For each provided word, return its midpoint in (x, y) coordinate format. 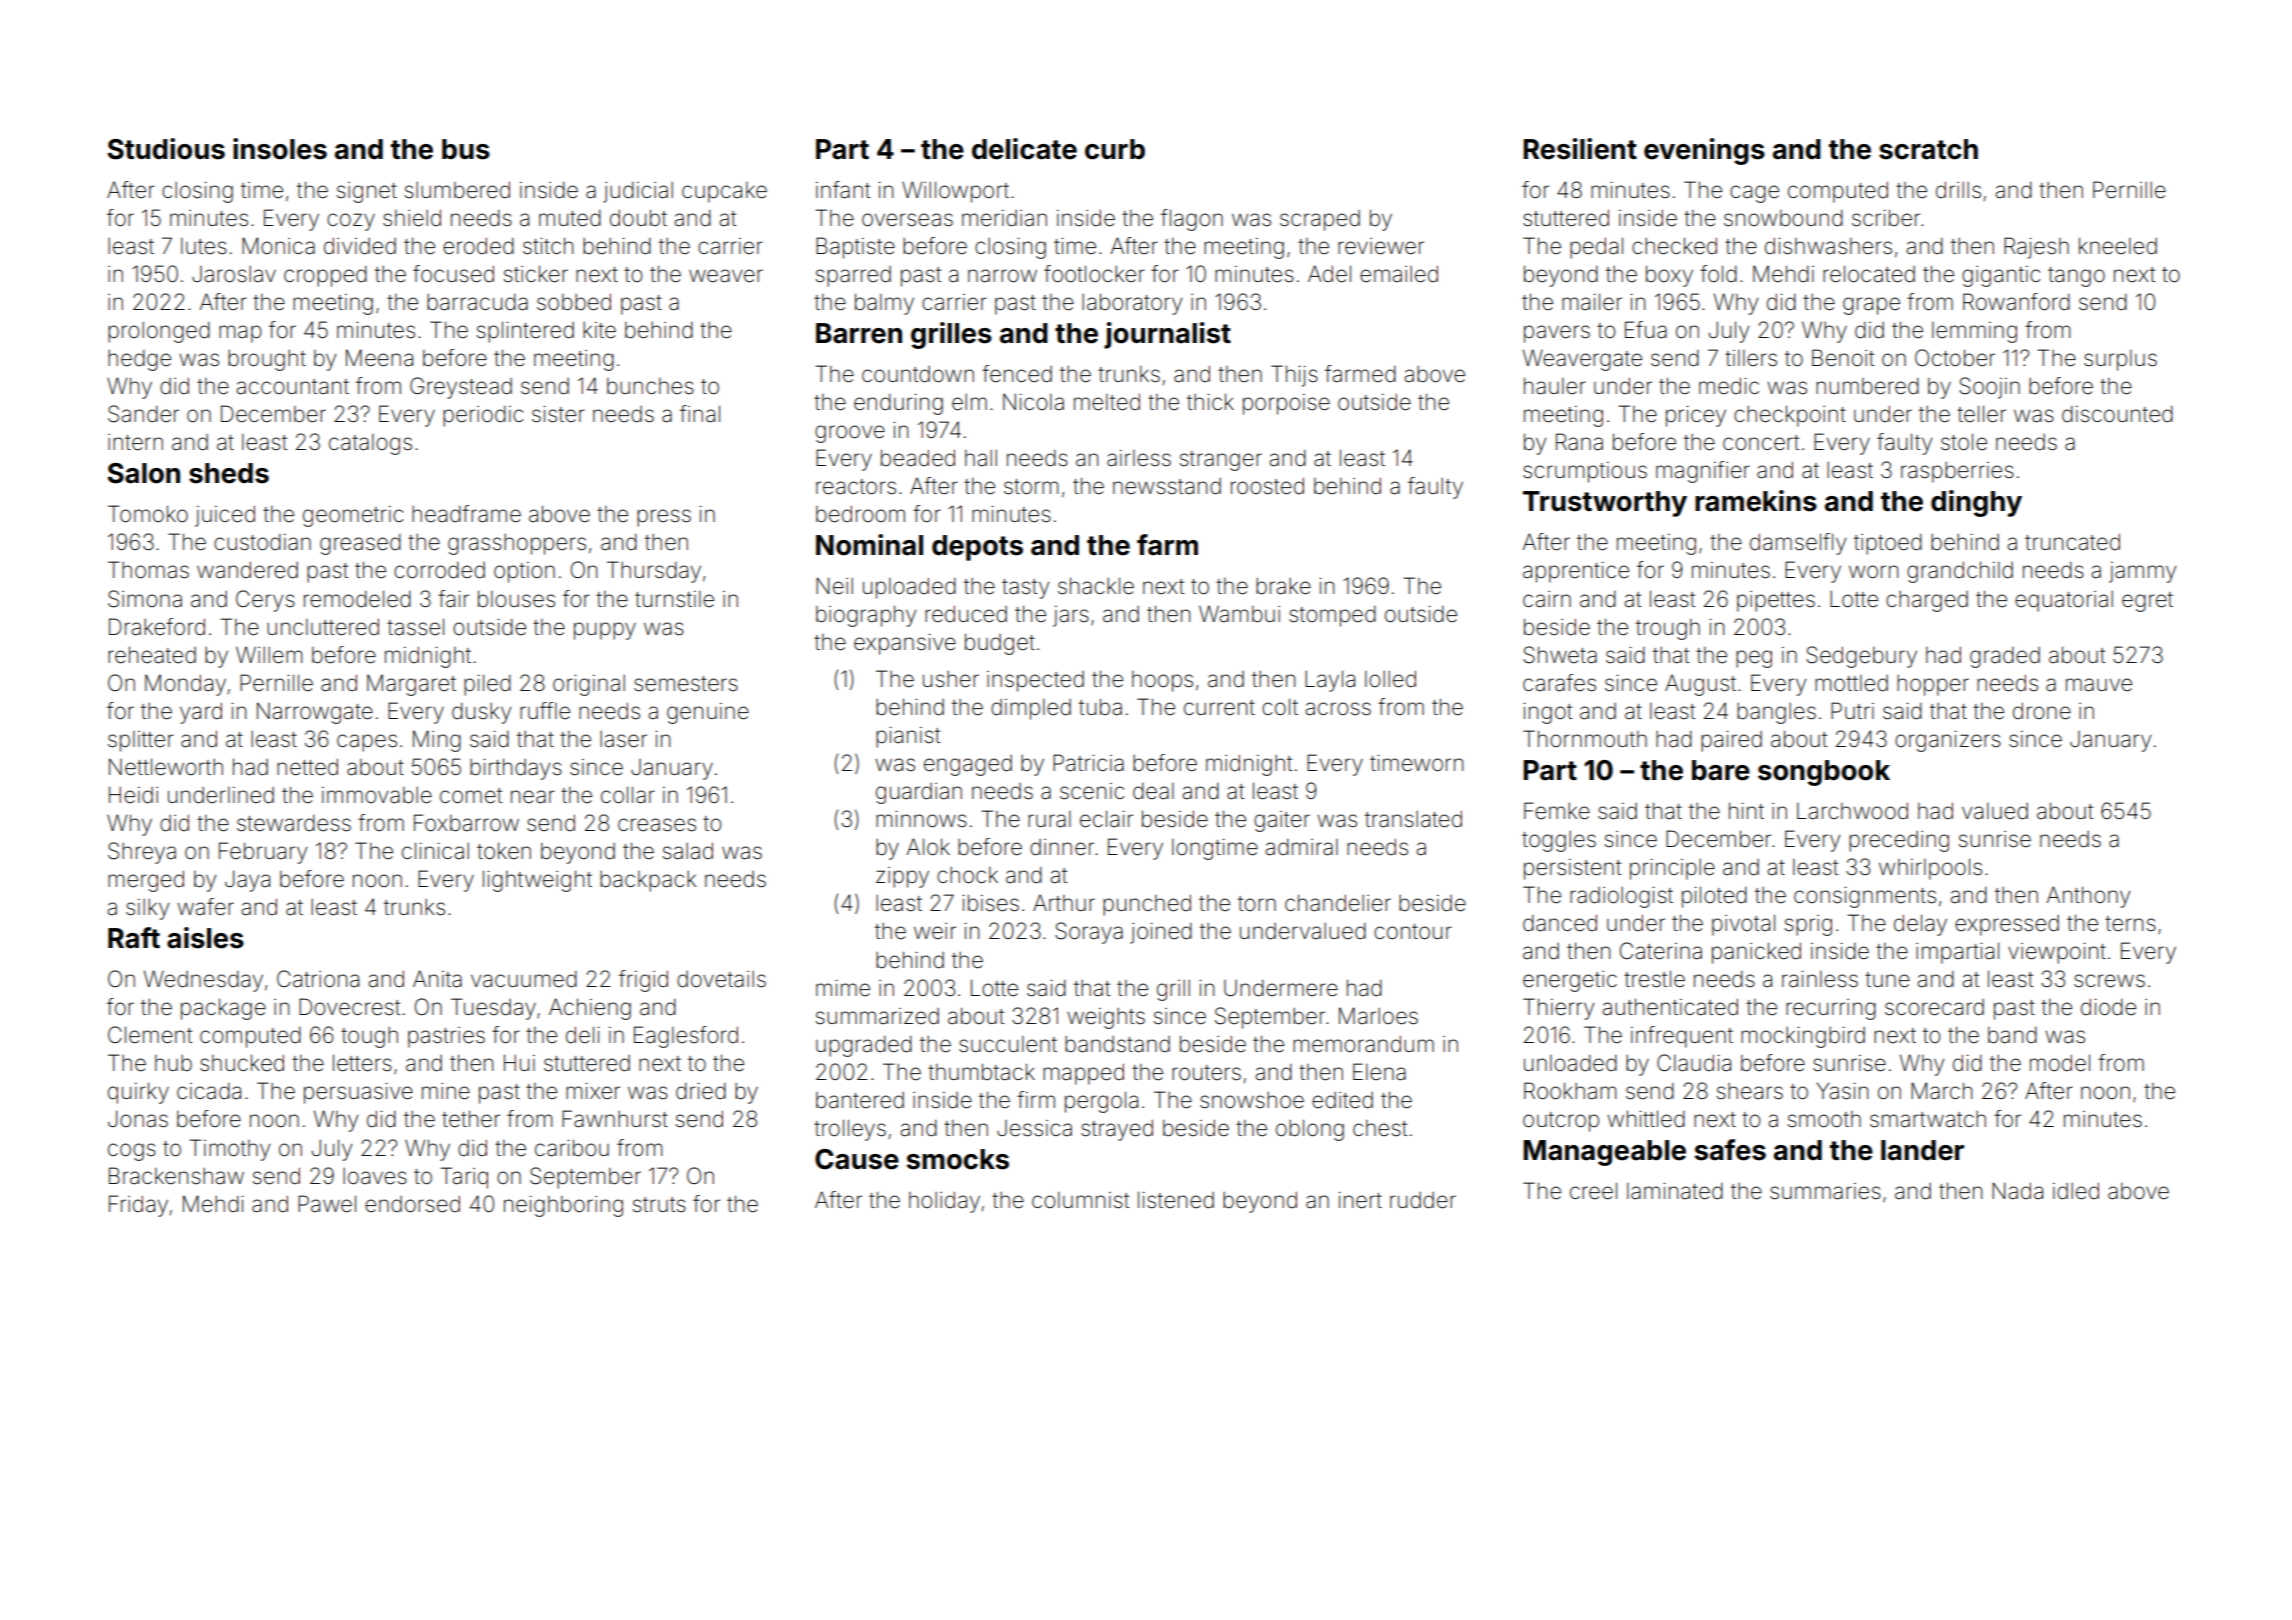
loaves (375, 1176)
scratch (1928, 149)
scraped (1320, 220)
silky (147, 909)
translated (1413, 819)
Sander (143, 414)
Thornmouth (1585, 739)
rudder (1423, 1200)
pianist (908, 737)
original (589, 685)
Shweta (1560, 655)
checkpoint (1790, 416)
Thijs (1294, 376)
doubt (638, 218)
